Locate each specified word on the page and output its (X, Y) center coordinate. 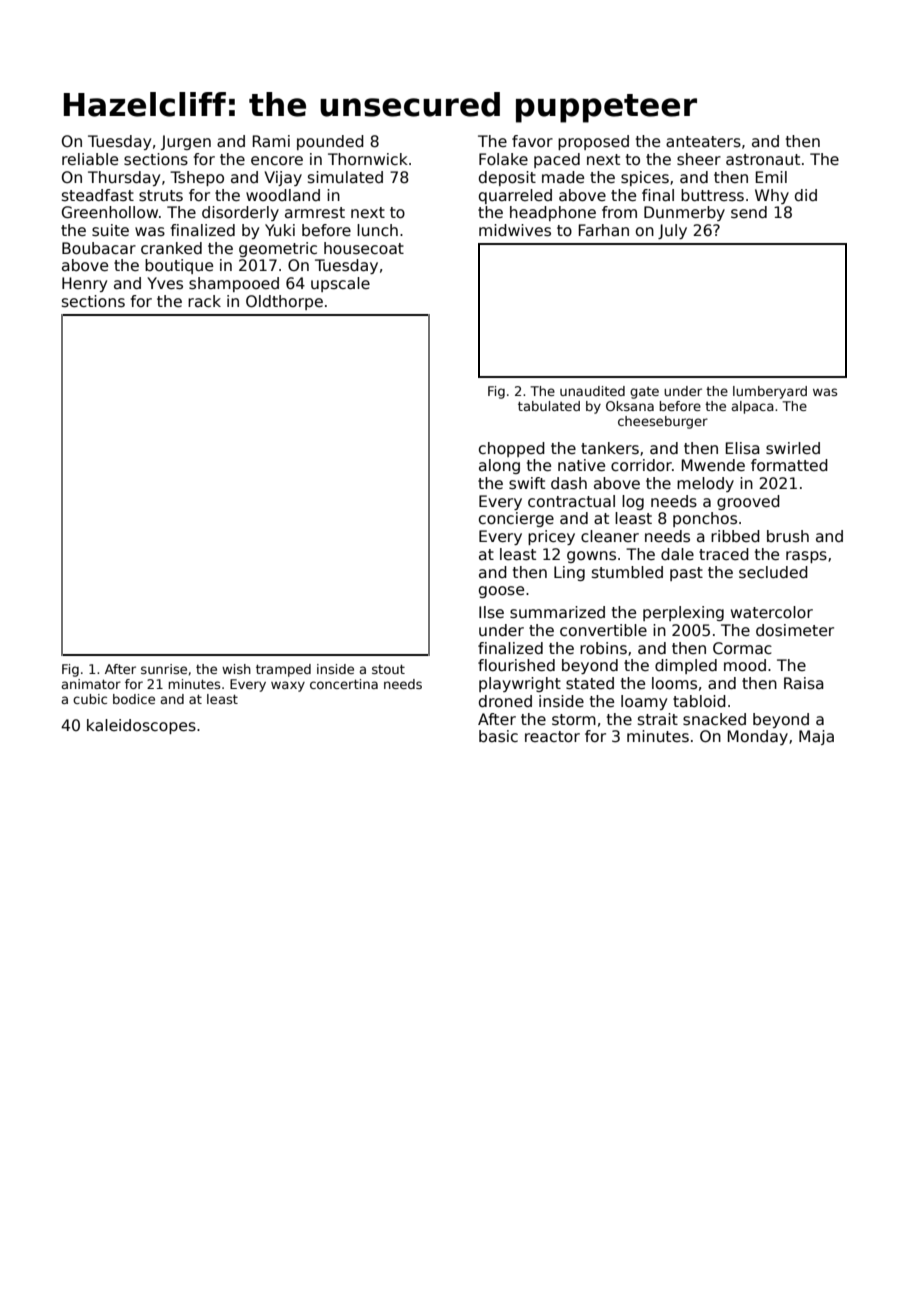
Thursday (124, 178)
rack (204, 301)
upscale (340, 284)
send (749, 212)
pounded (330, 142)
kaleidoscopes (141, 726)
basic (498, 736)
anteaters (703, 142)
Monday (758, 737)
